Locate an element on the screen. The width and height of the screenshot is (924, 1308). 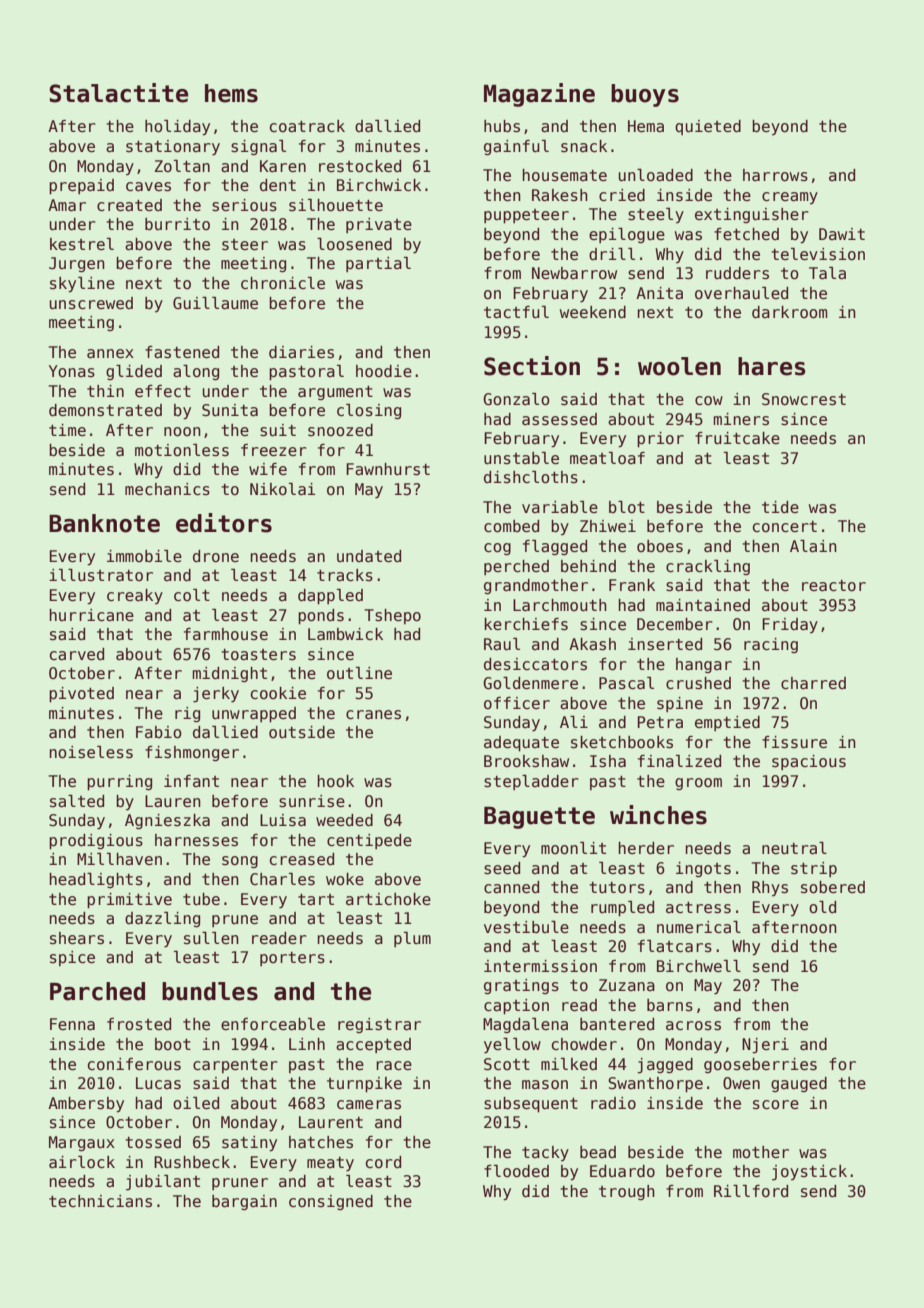
actress is located at coordinates (698, 908).
